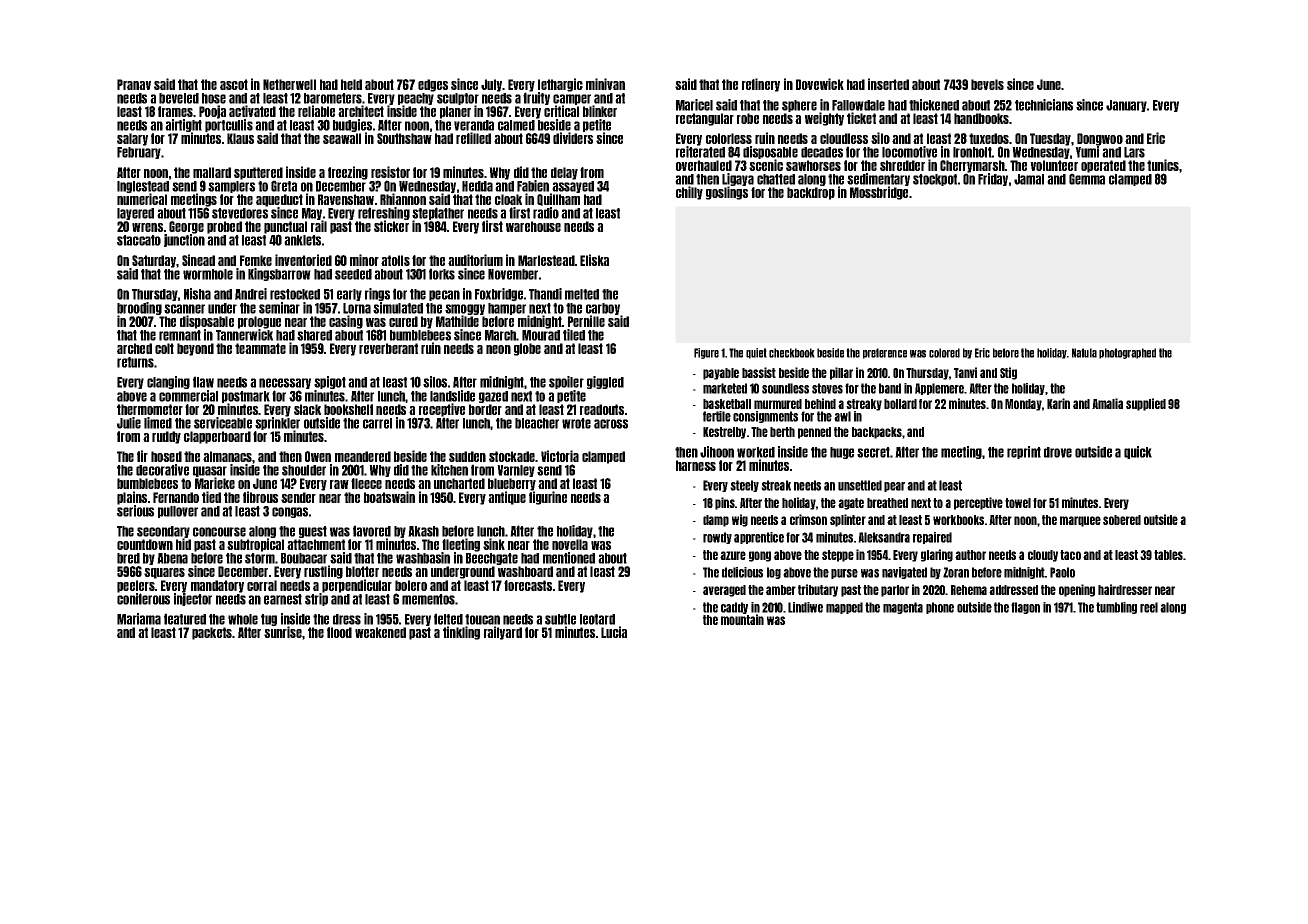  Describe the element at coordinates (342, 138) in the screenshot. I see `seawall` at that location.
